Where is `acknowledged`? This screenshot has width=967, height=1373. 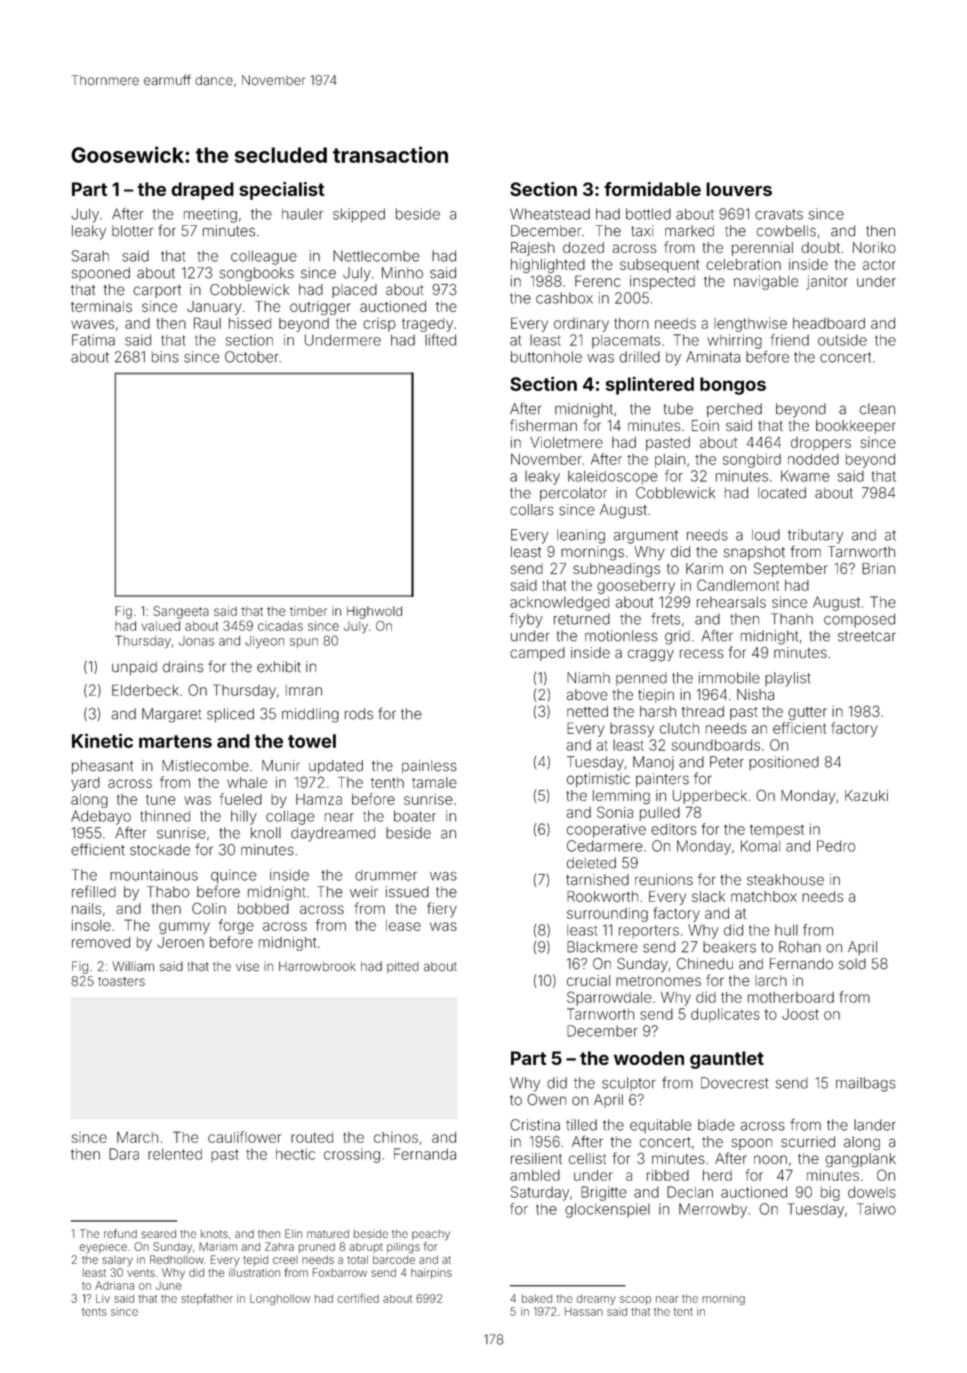 acknowledged is located at coordinates (559, 603).
